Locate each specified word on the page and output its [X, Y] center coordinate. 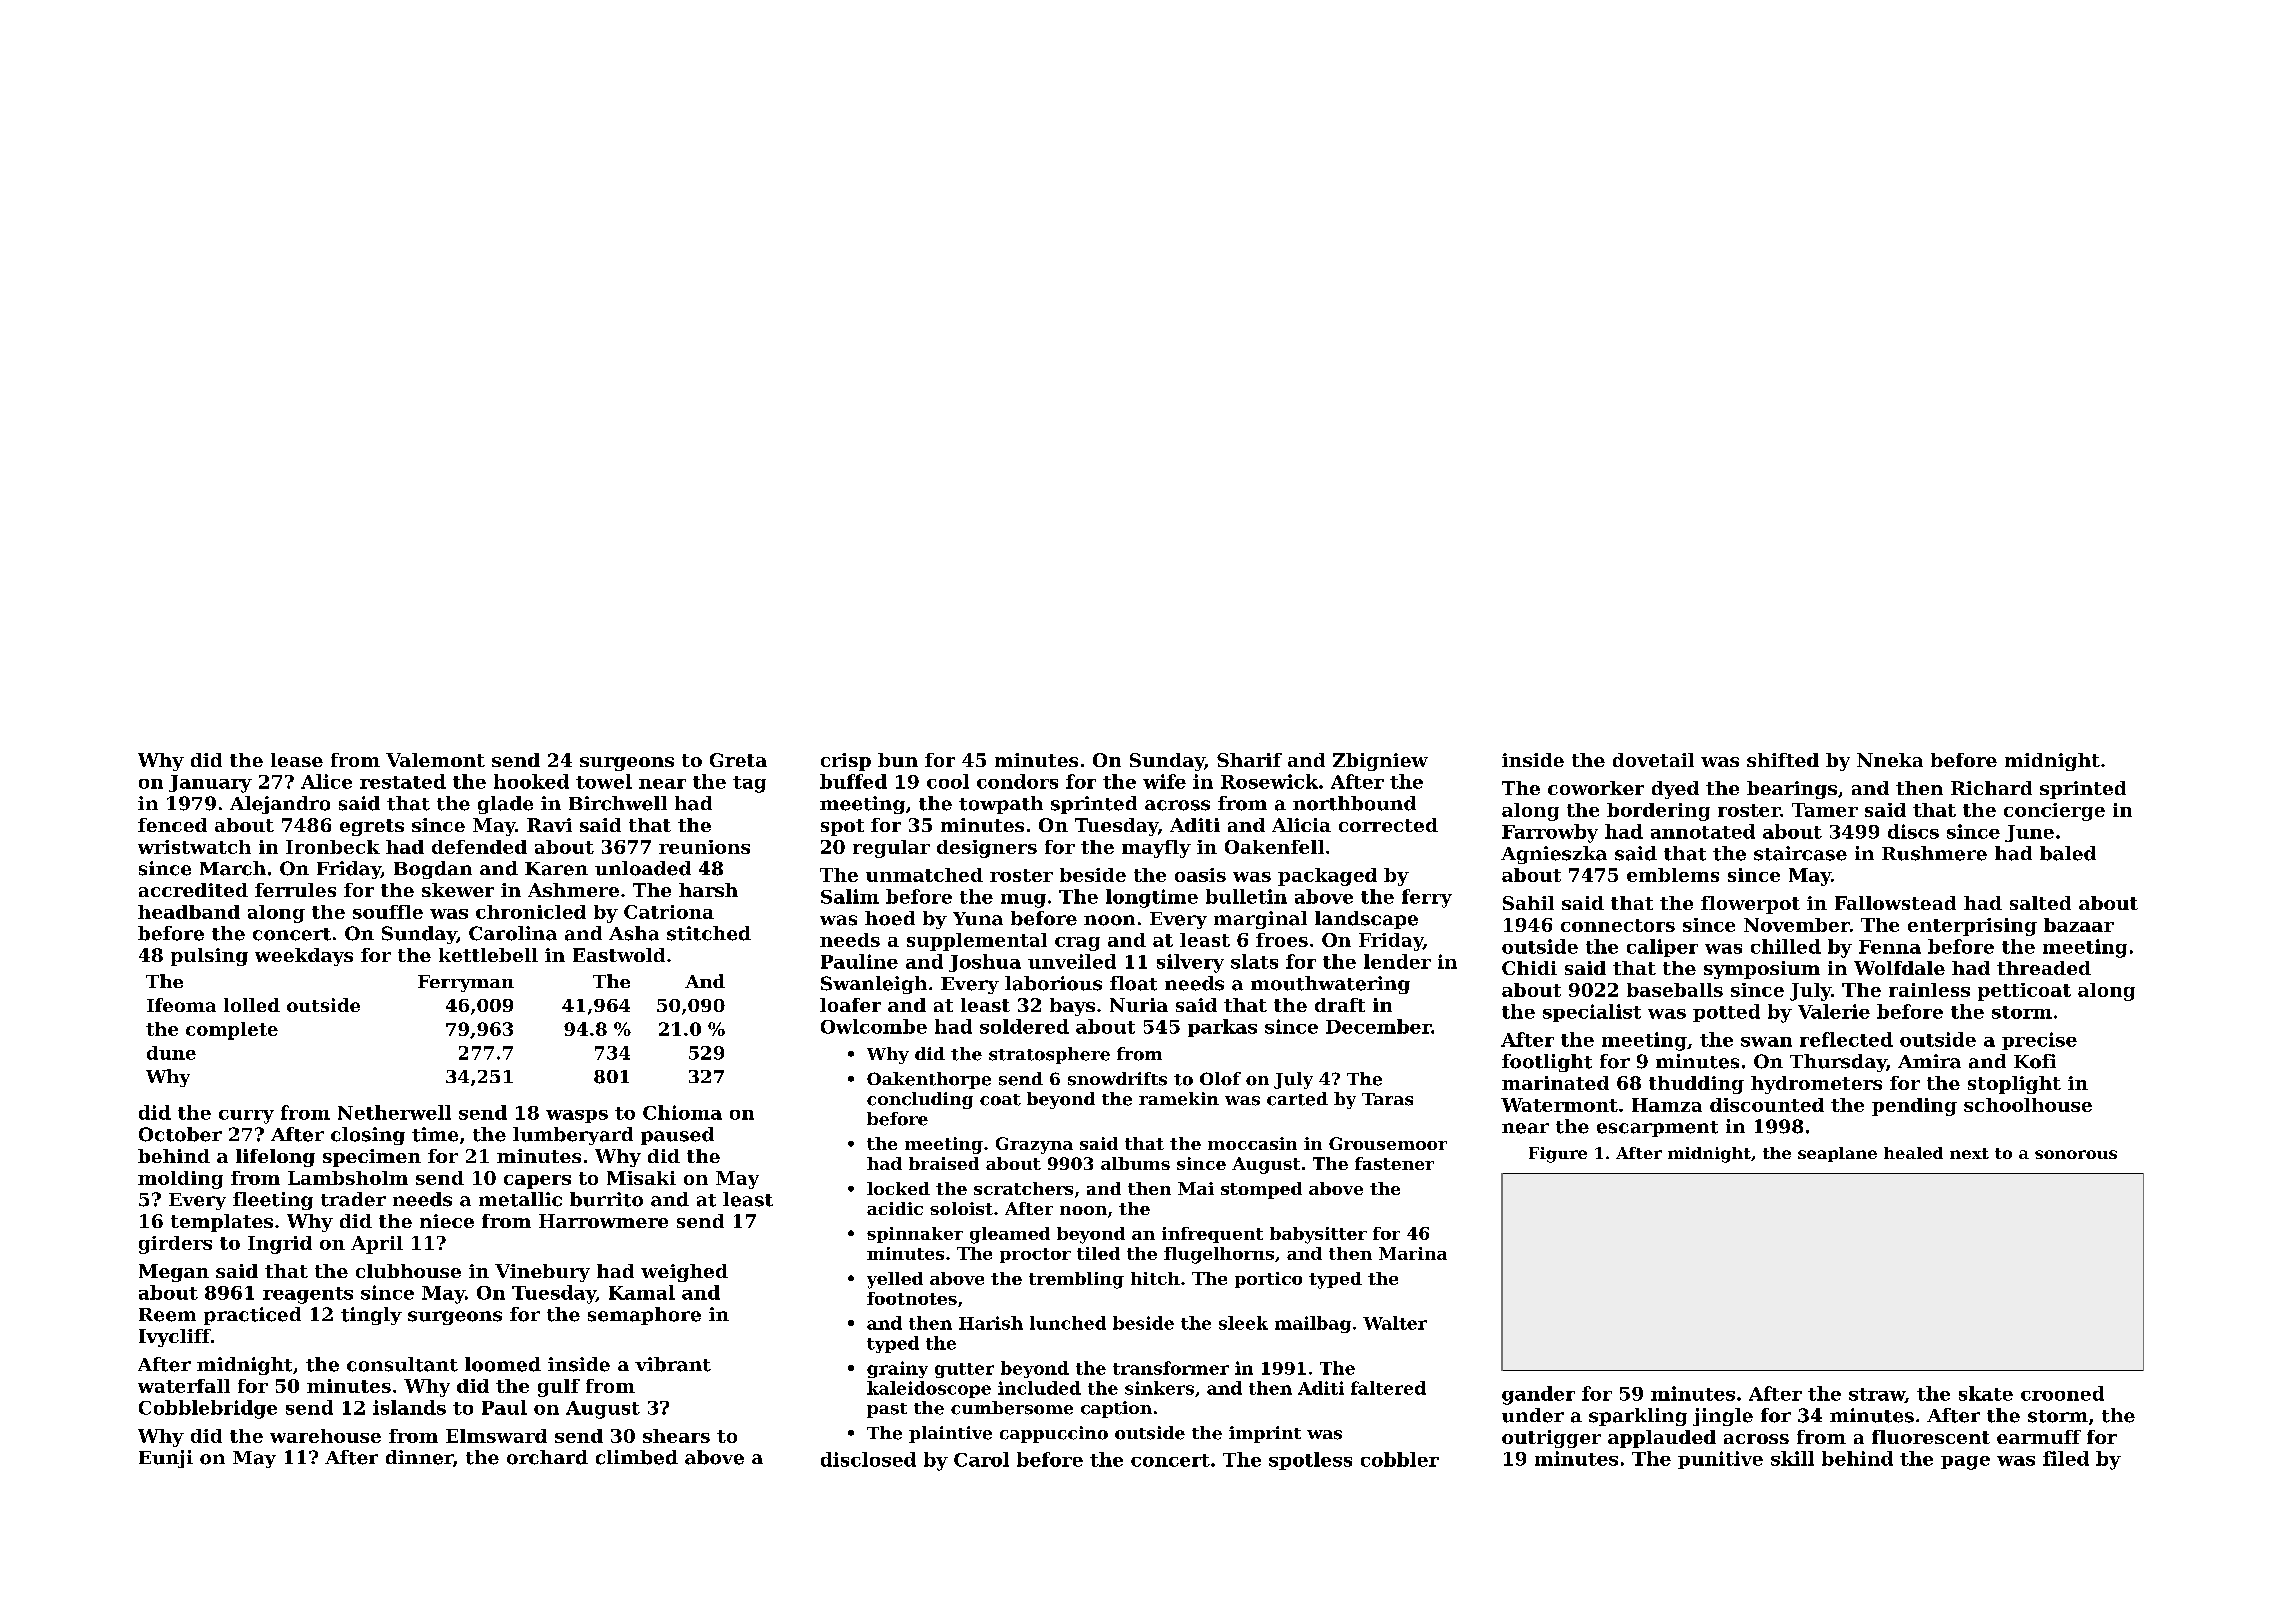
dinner [419, 1457]
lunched [1068, 1323]
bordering [1658, 812]
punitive [1720, 1460]
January [210, 784]
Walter [1395, 1323]
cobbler [1400, 1459]
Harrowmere [603, 1221]
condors [1017, 781]
